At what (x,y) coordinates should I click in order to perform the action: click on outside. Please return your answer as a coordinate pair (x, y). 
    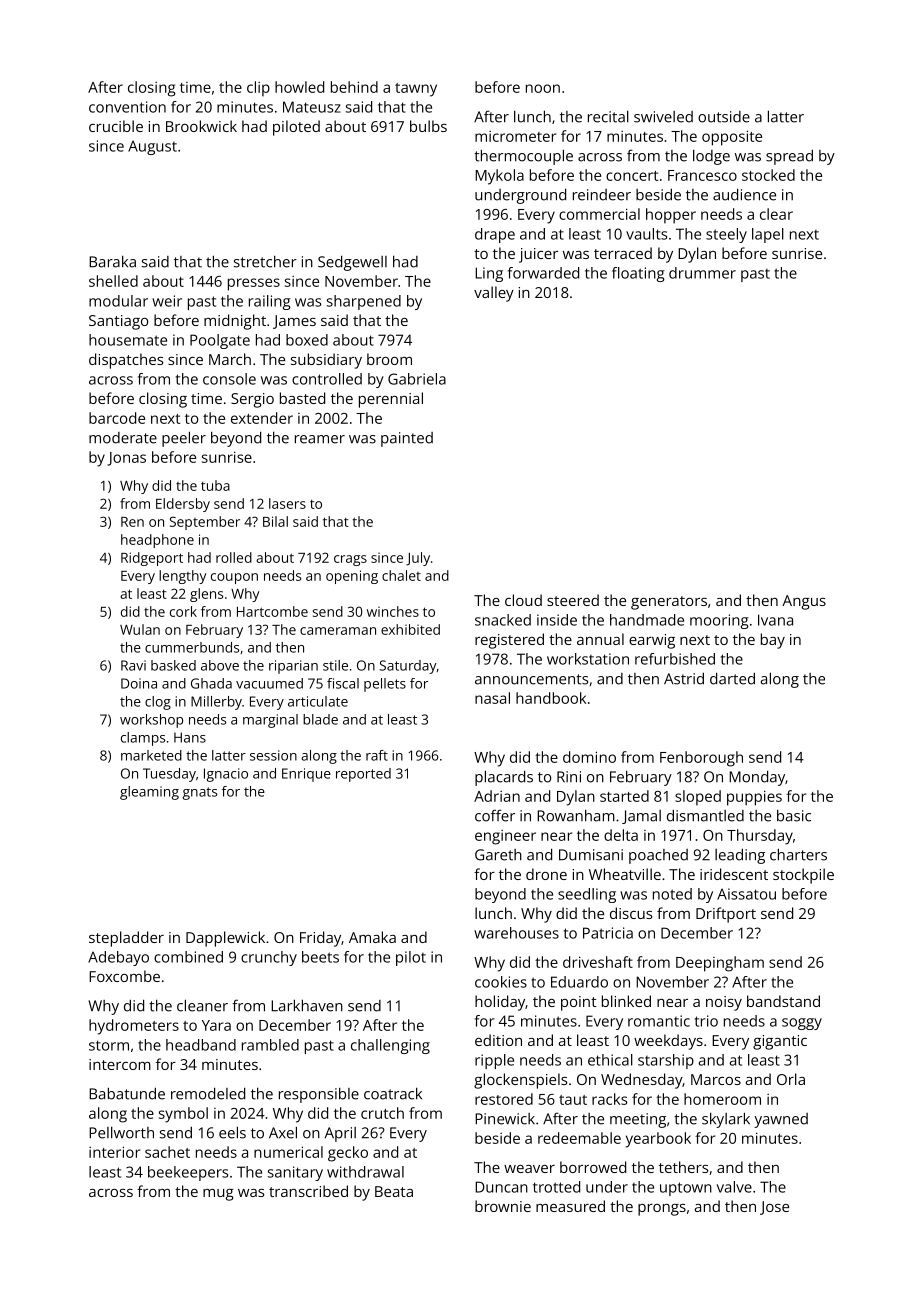
    Looking at the image, I should click on (724, 117).
